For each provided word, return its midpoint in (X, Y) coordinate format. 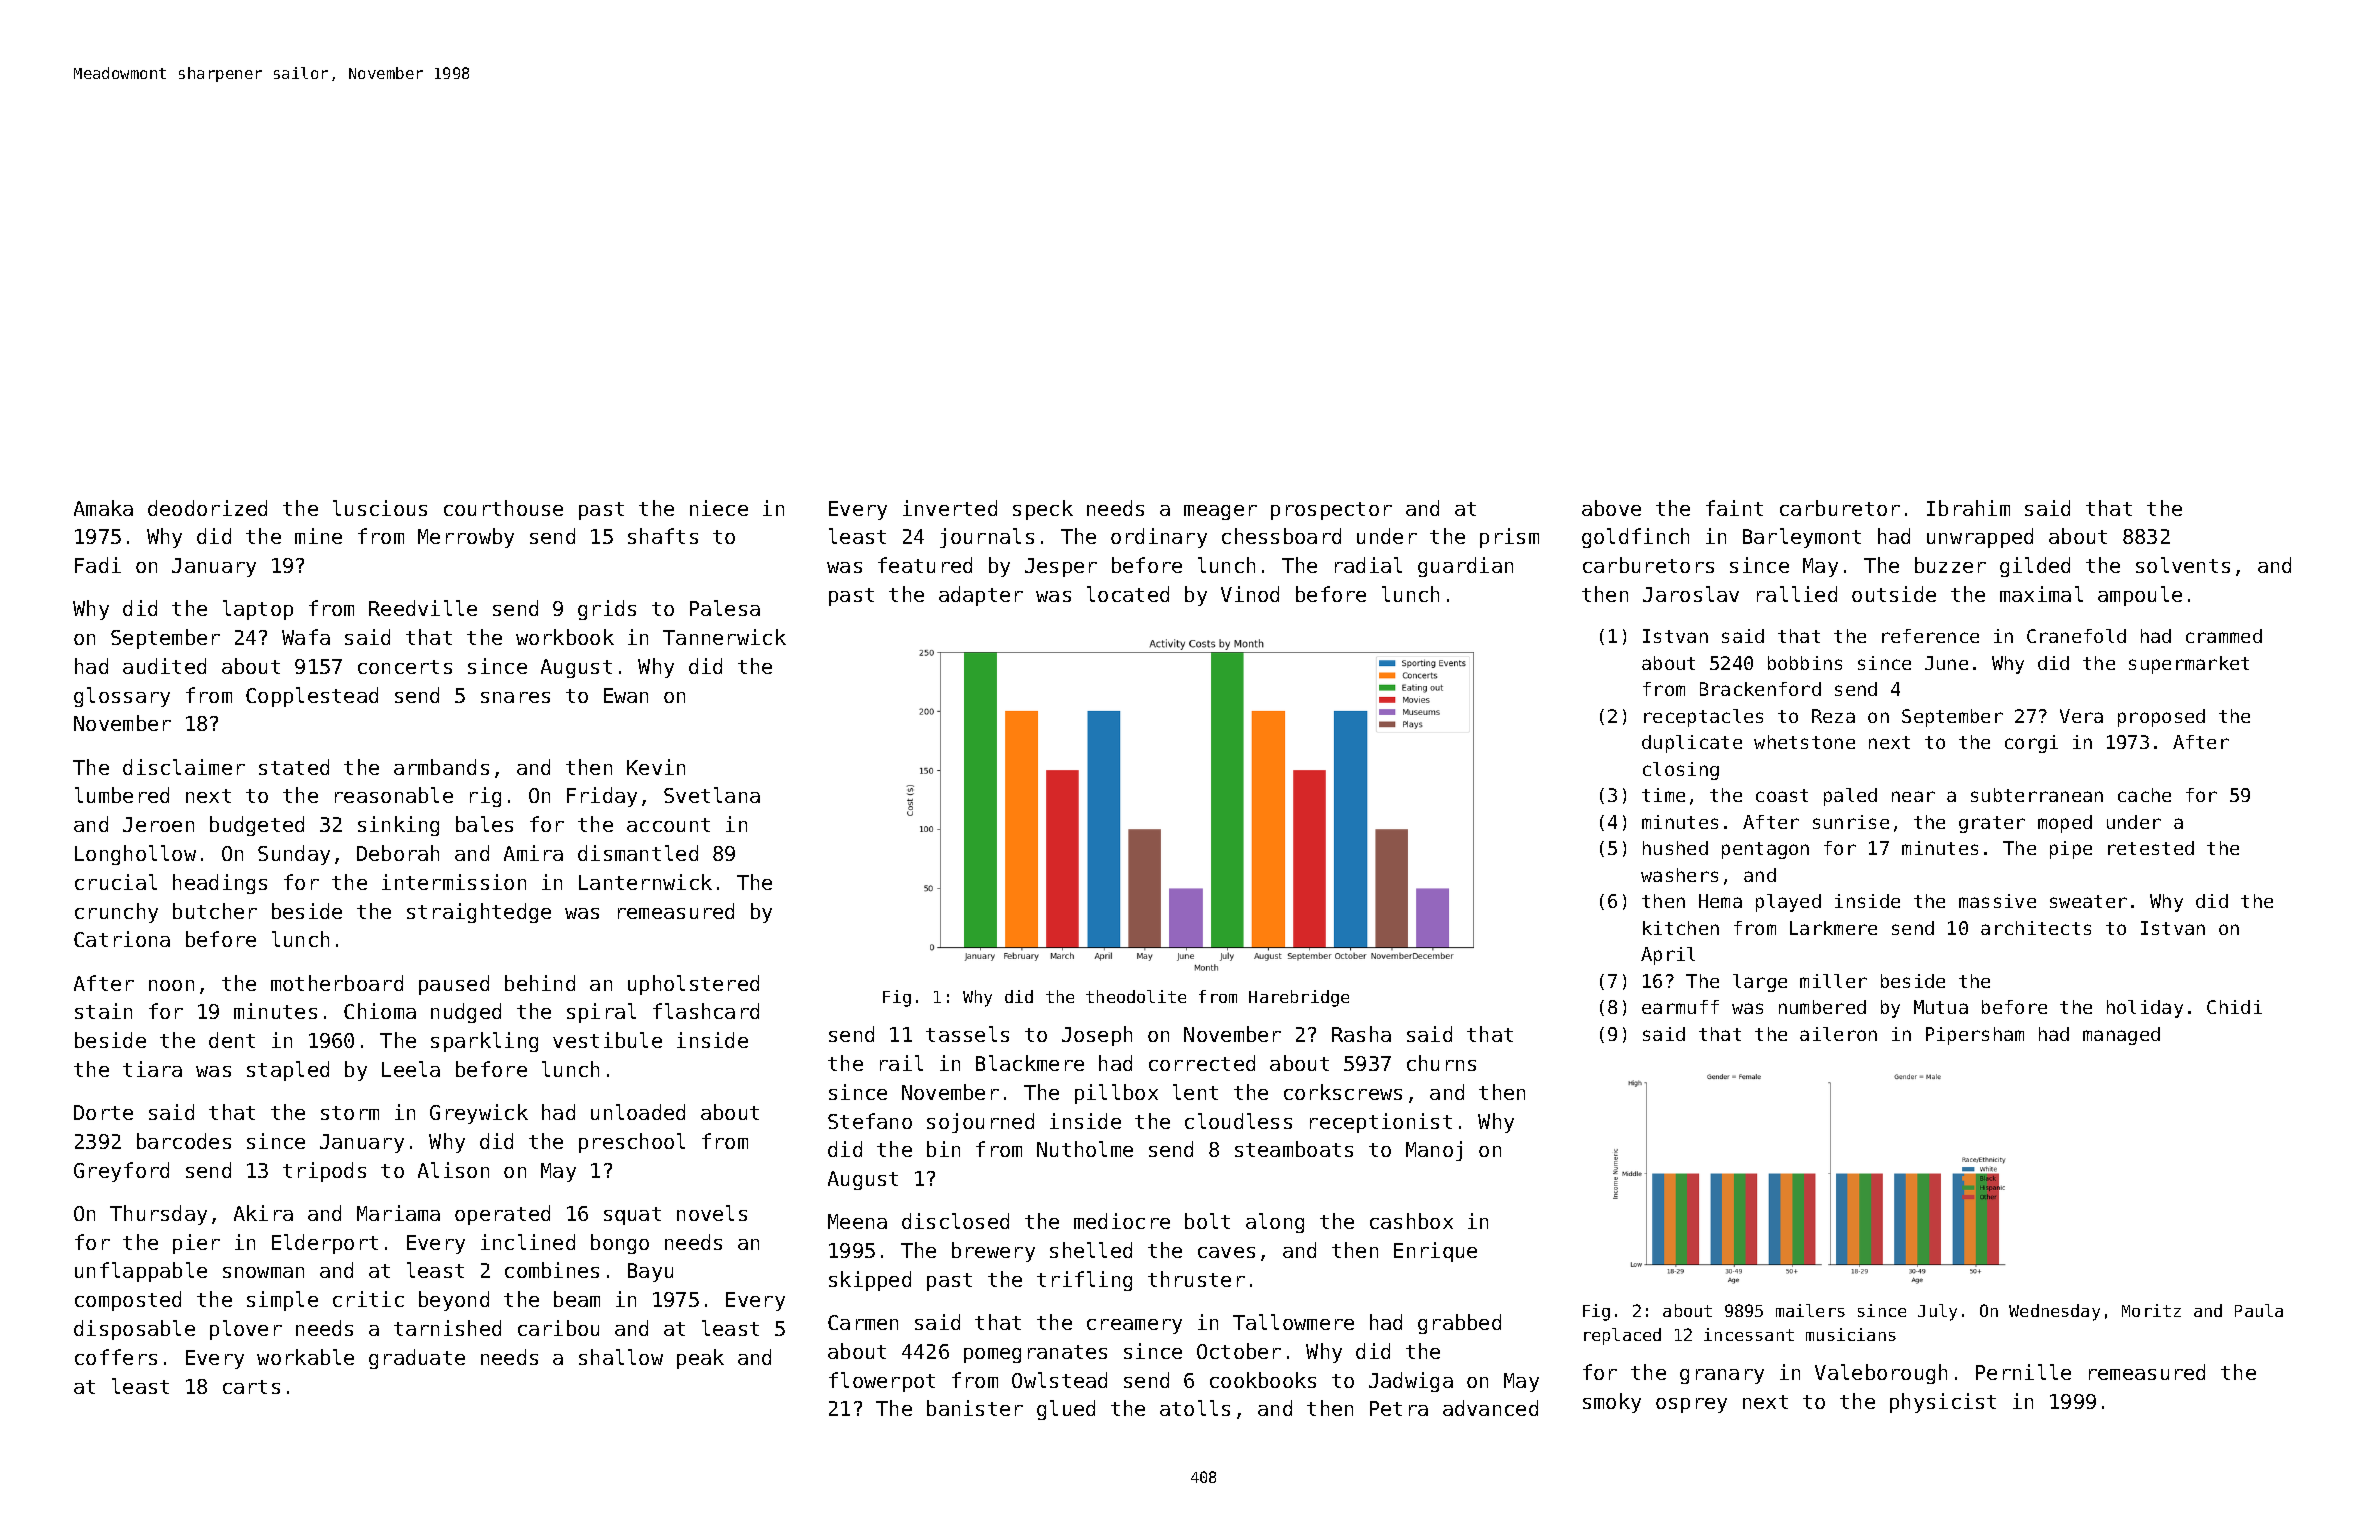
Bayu (650, 1272)
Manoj (1434, 1151)
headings (220, 884)
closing (1681, 771)
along (1275, 1223)
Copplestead (312, 697)
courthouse (503, 508)
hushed (1675, 848)
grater (1992, 824)
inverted (950, 508)
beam (577, 1299)
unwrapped (1980, 538)
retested (2151, 848)
